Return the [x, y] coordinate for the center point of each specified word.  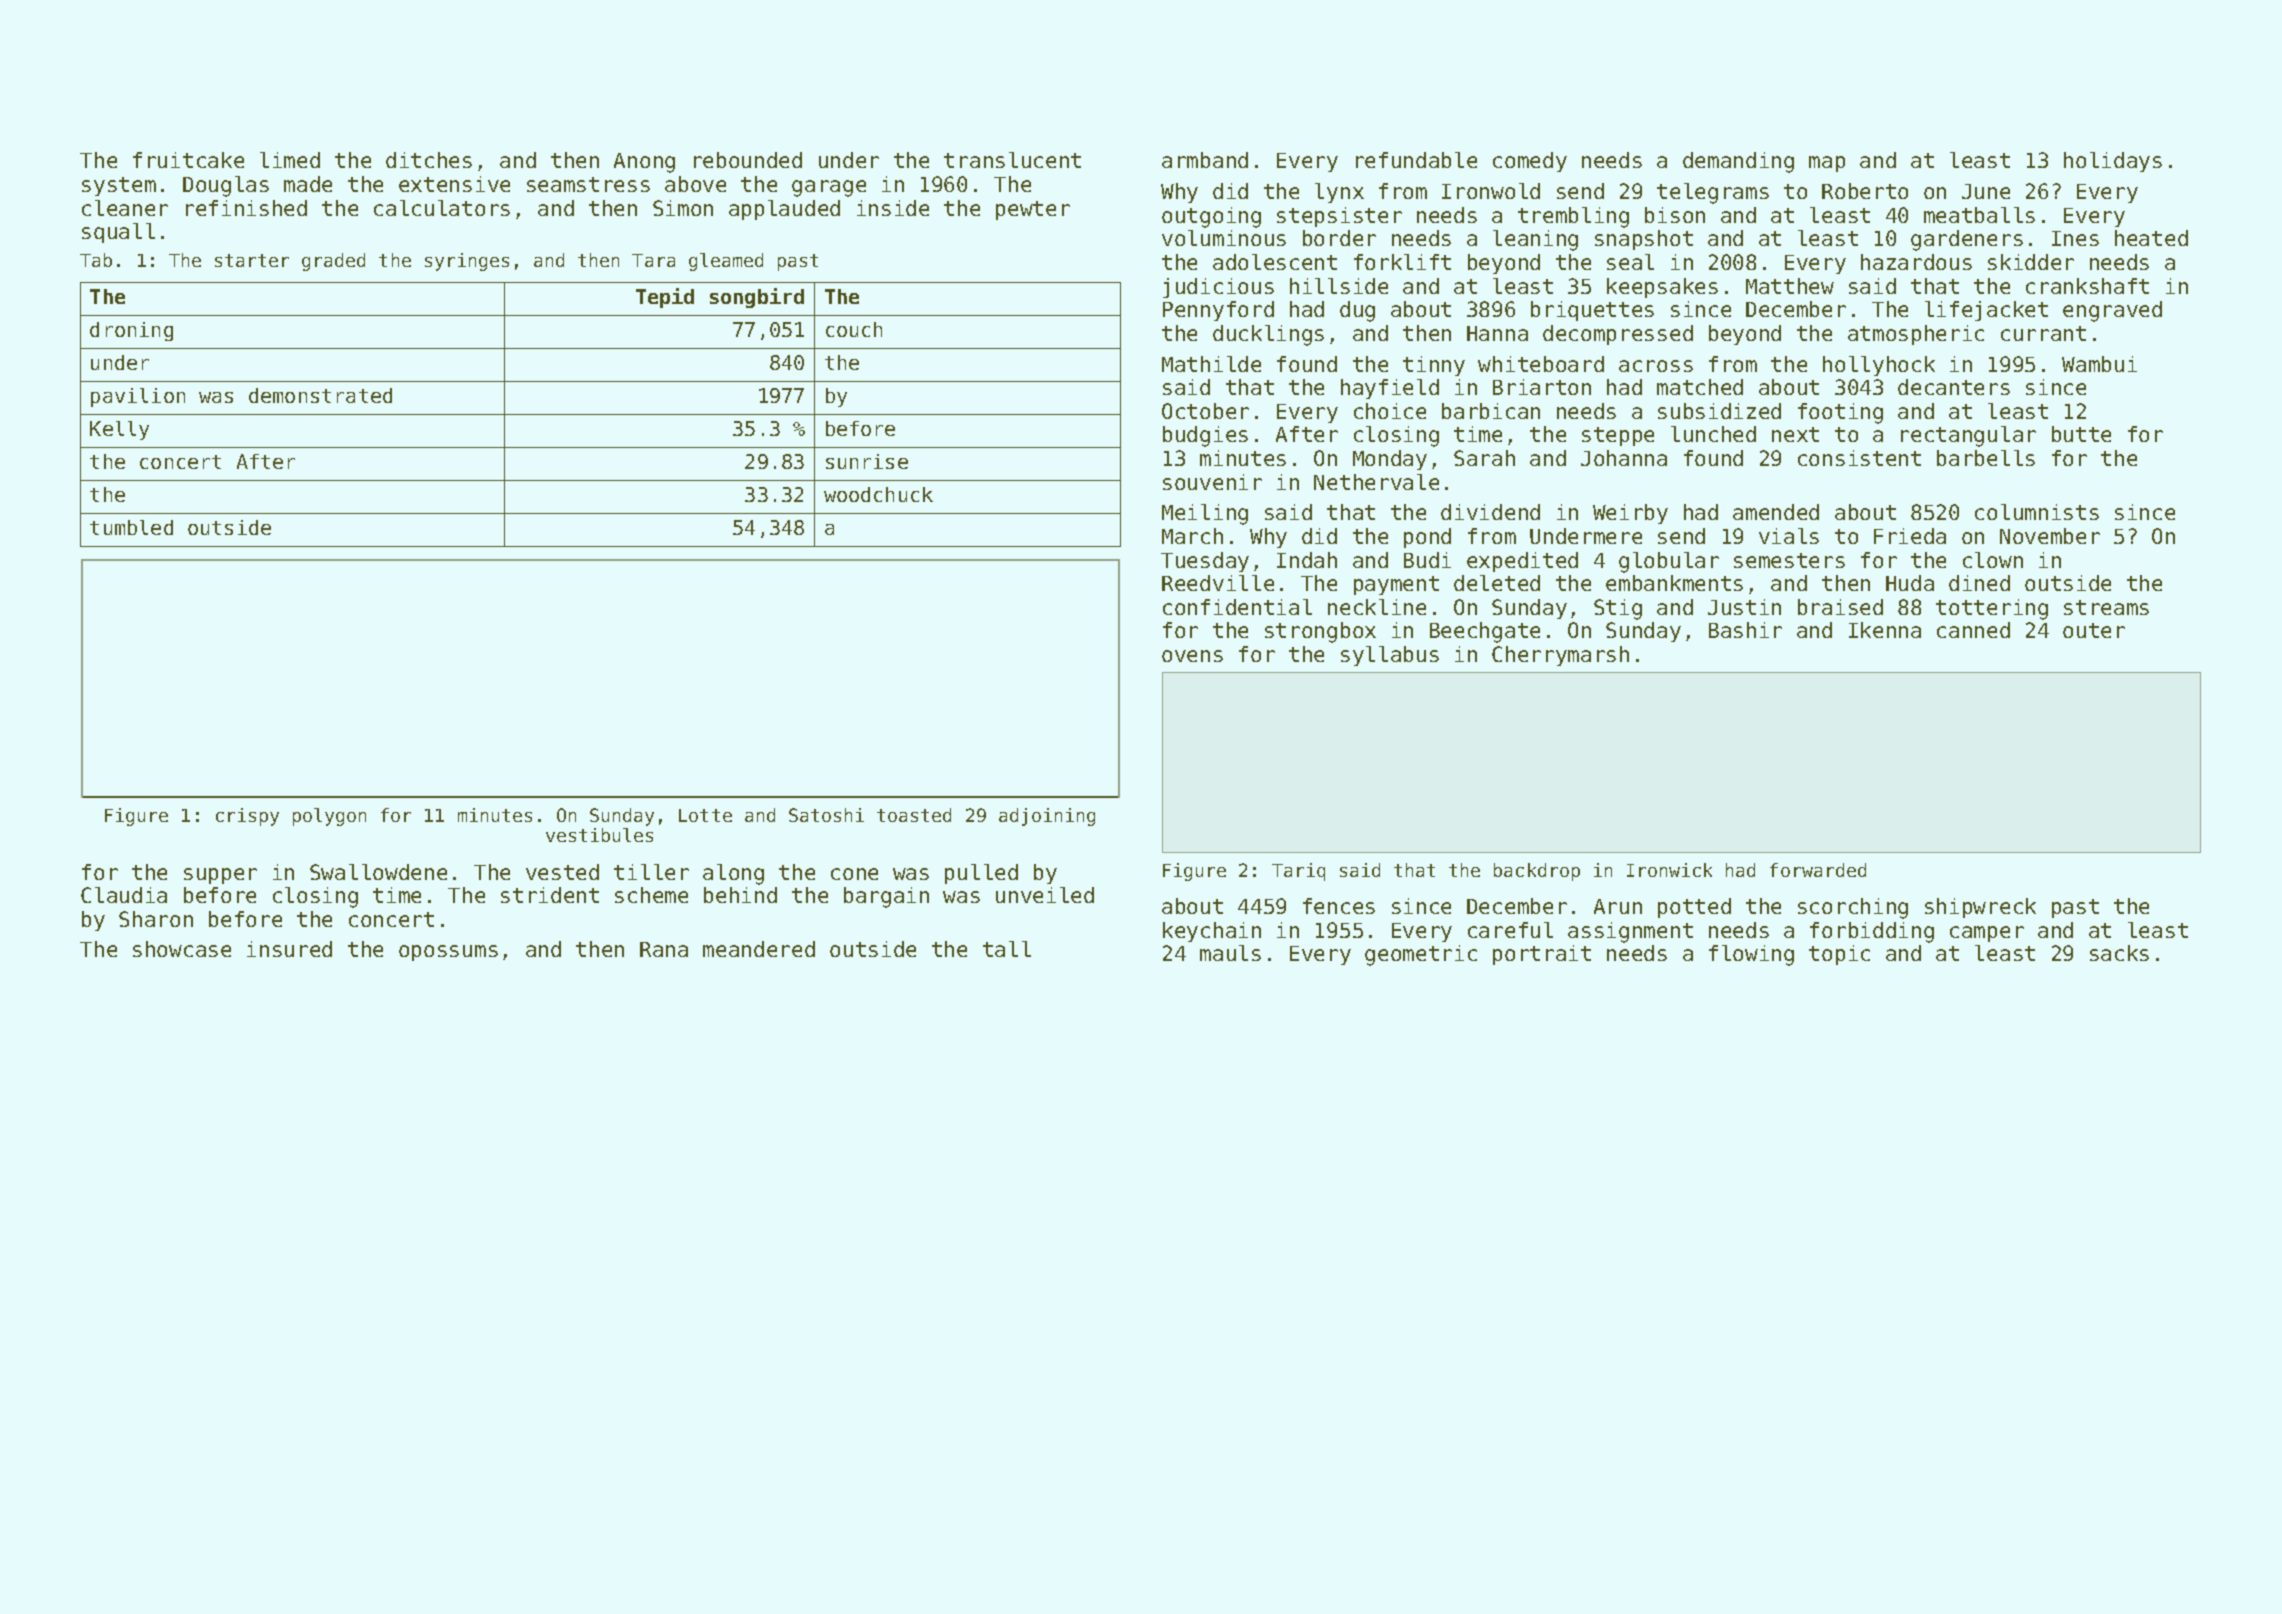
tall [1007, 949]
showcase [182, 949]
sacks [2119, 953]
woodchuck [878, 494]
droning [131, 331]
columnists [2037, 512]
